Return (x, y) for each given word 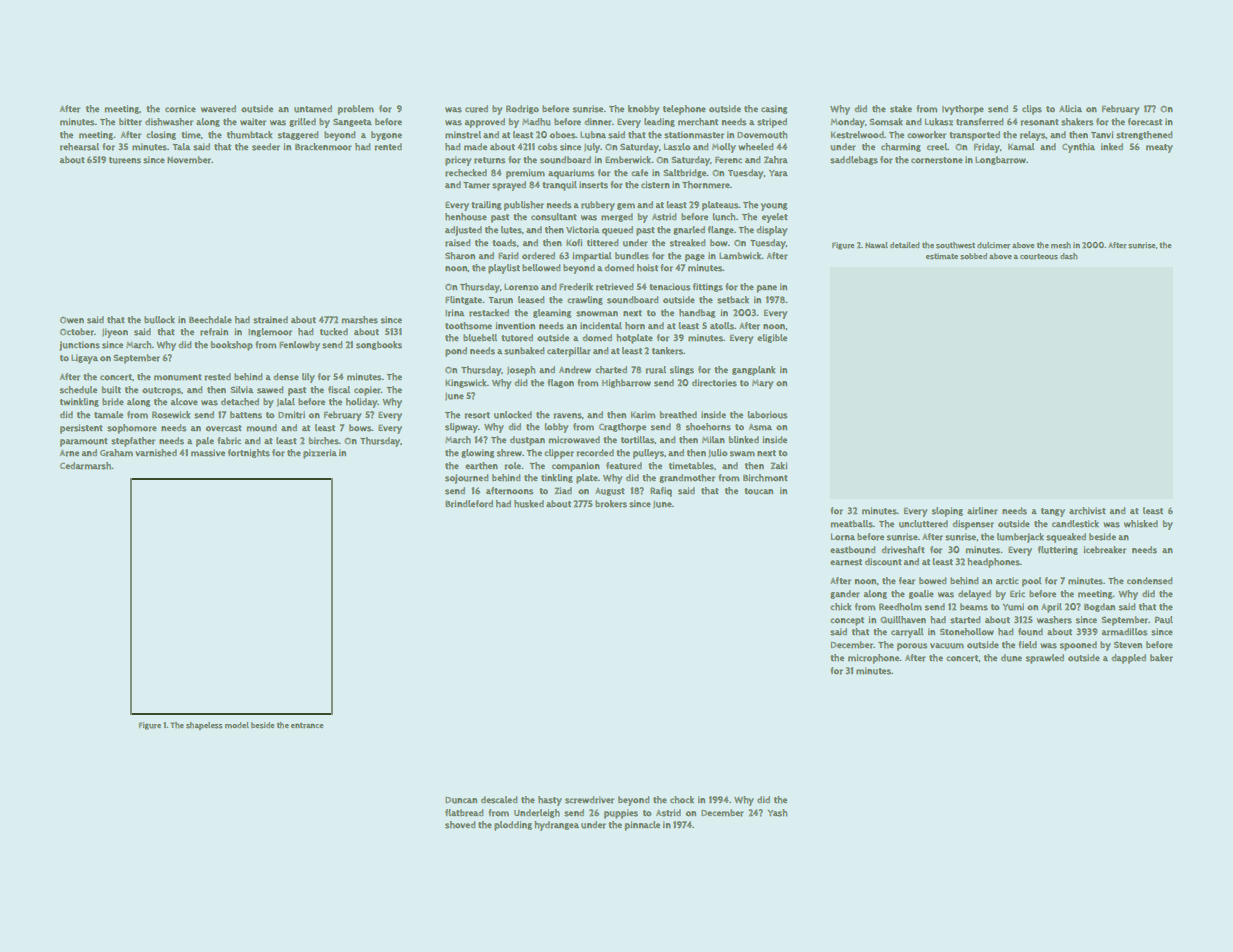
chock (682, 800)
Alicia (1070, 108)
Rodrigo (522, 109)
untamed (313, 109)
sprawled (1045, 659)
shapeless (204, 726)
